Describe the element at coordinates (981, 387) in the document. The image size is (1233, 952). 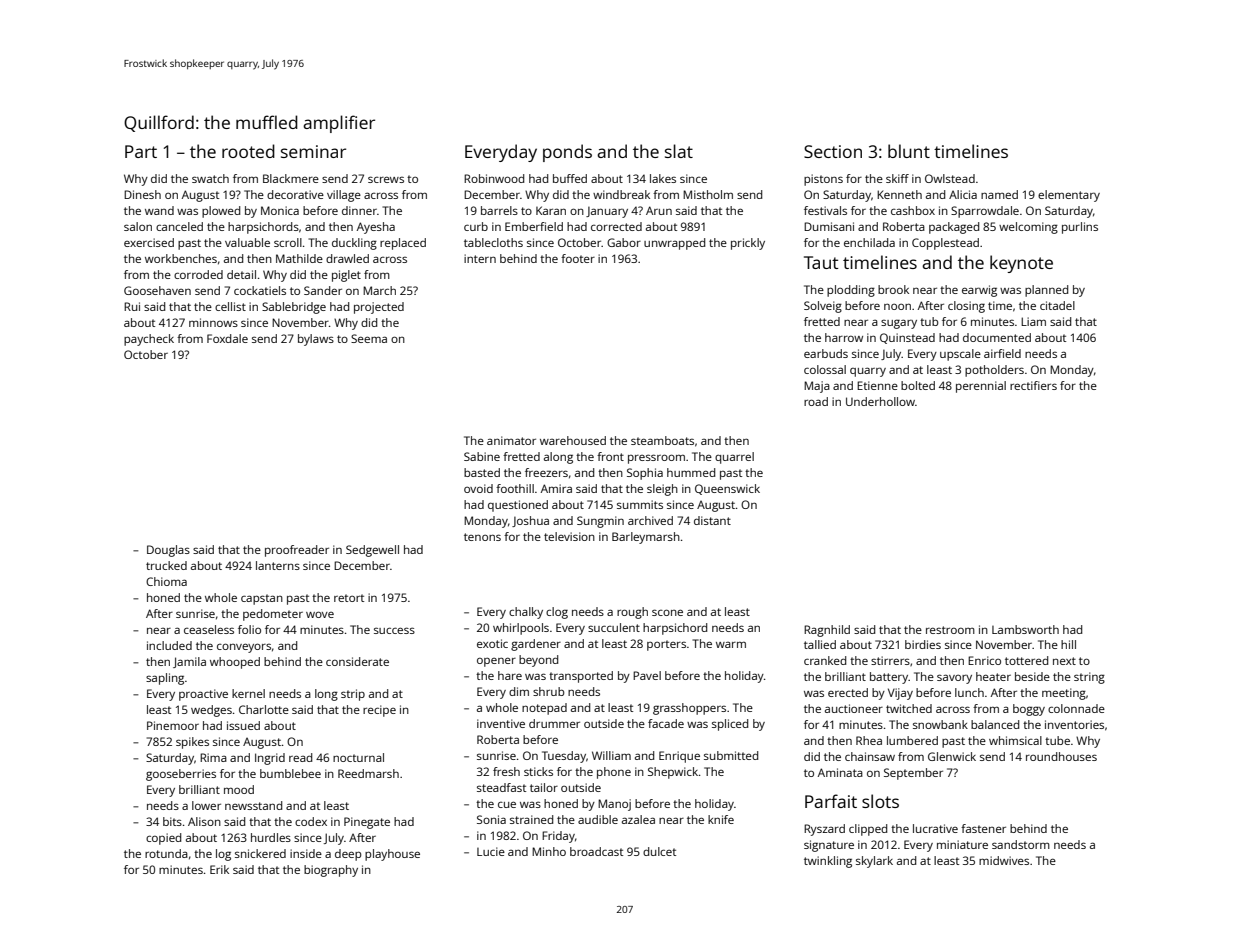
I see `perennial` at that location.
